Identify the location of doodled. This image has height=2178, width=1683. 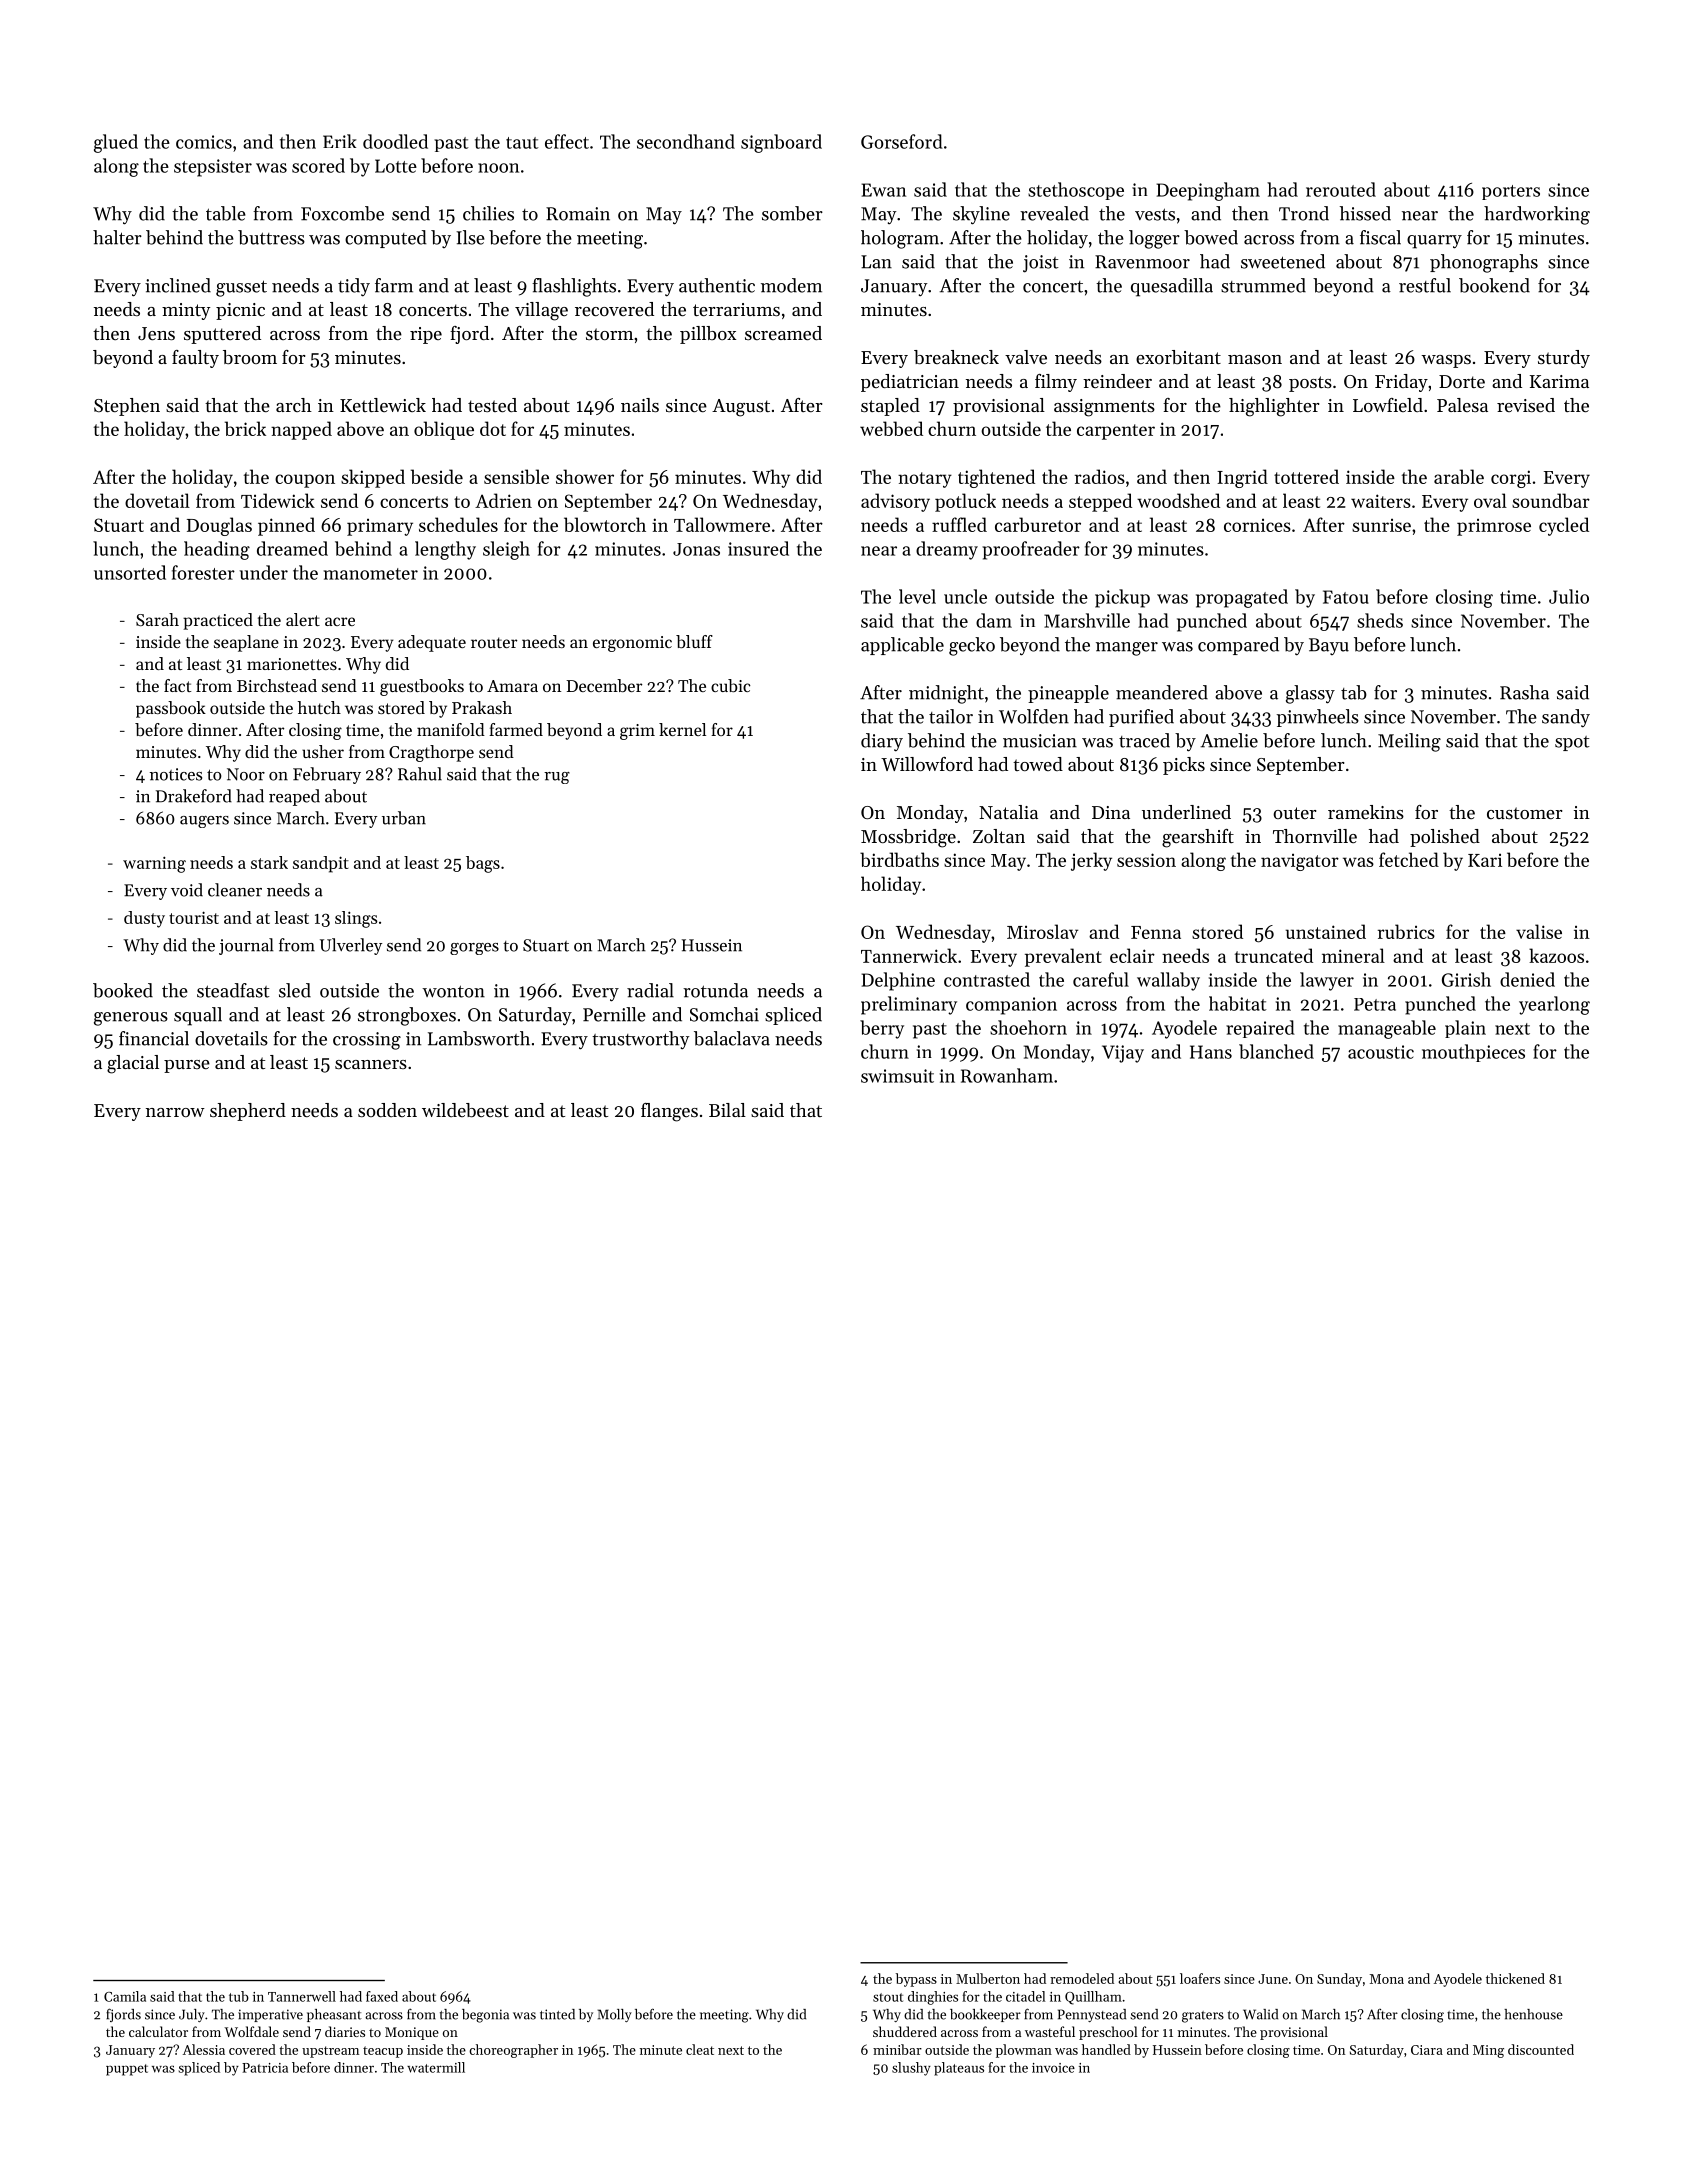
(395, 141).
